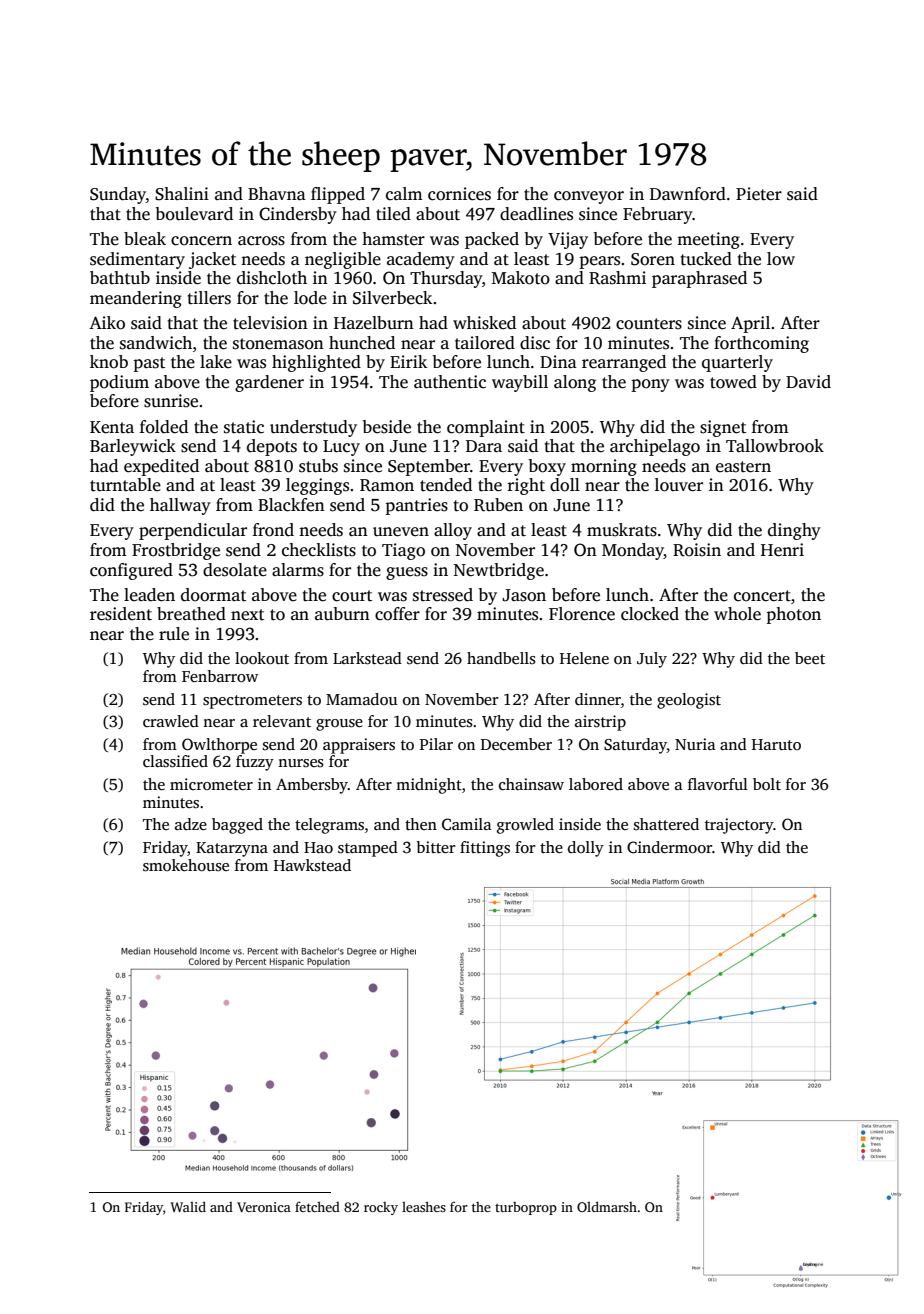 The image size is (924, 1314). I want to click on turboprop, so click(526, 1208).
